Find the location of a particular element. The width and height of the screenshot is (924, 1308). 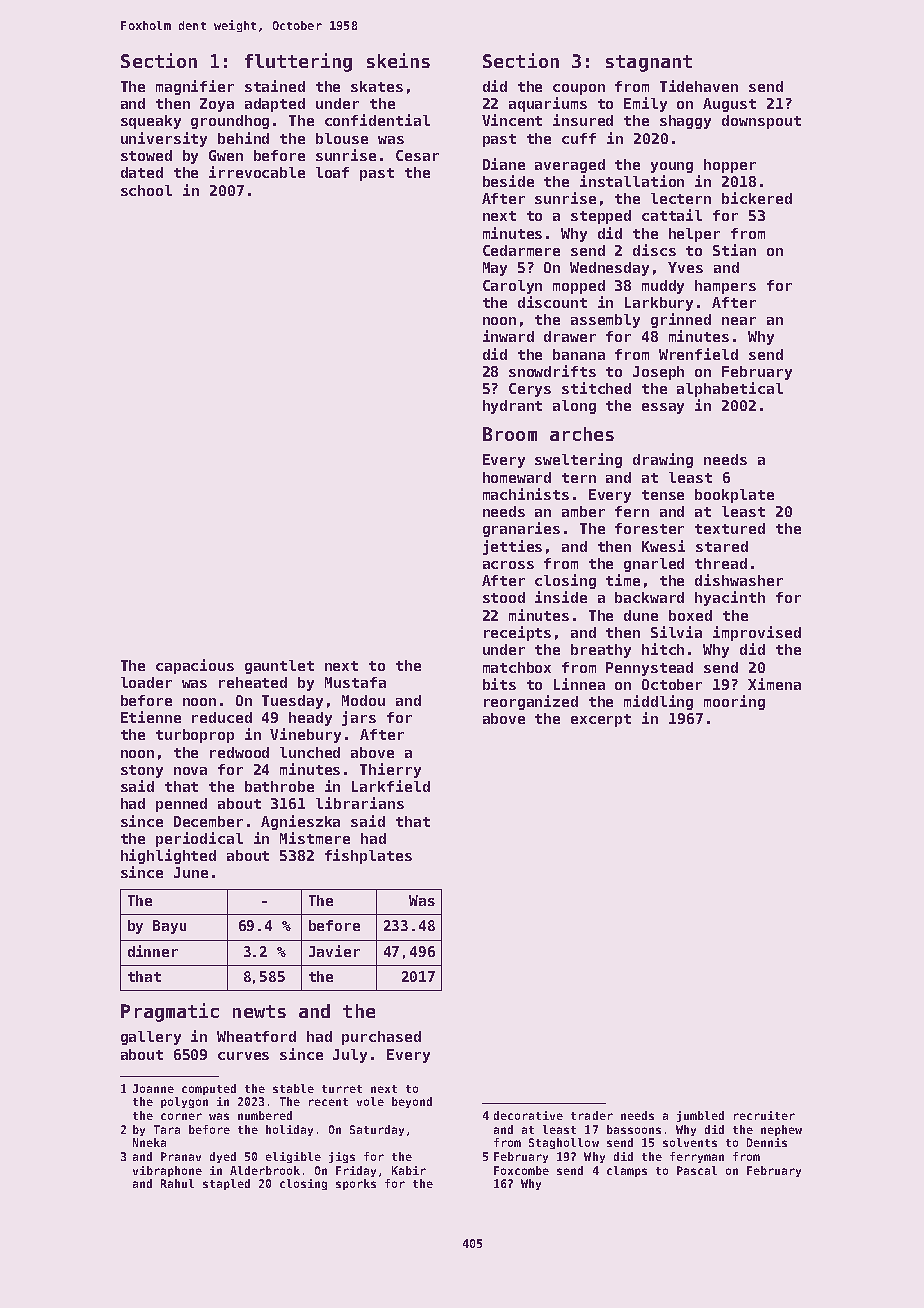

stagnant is located at coordinates (649, 63).
